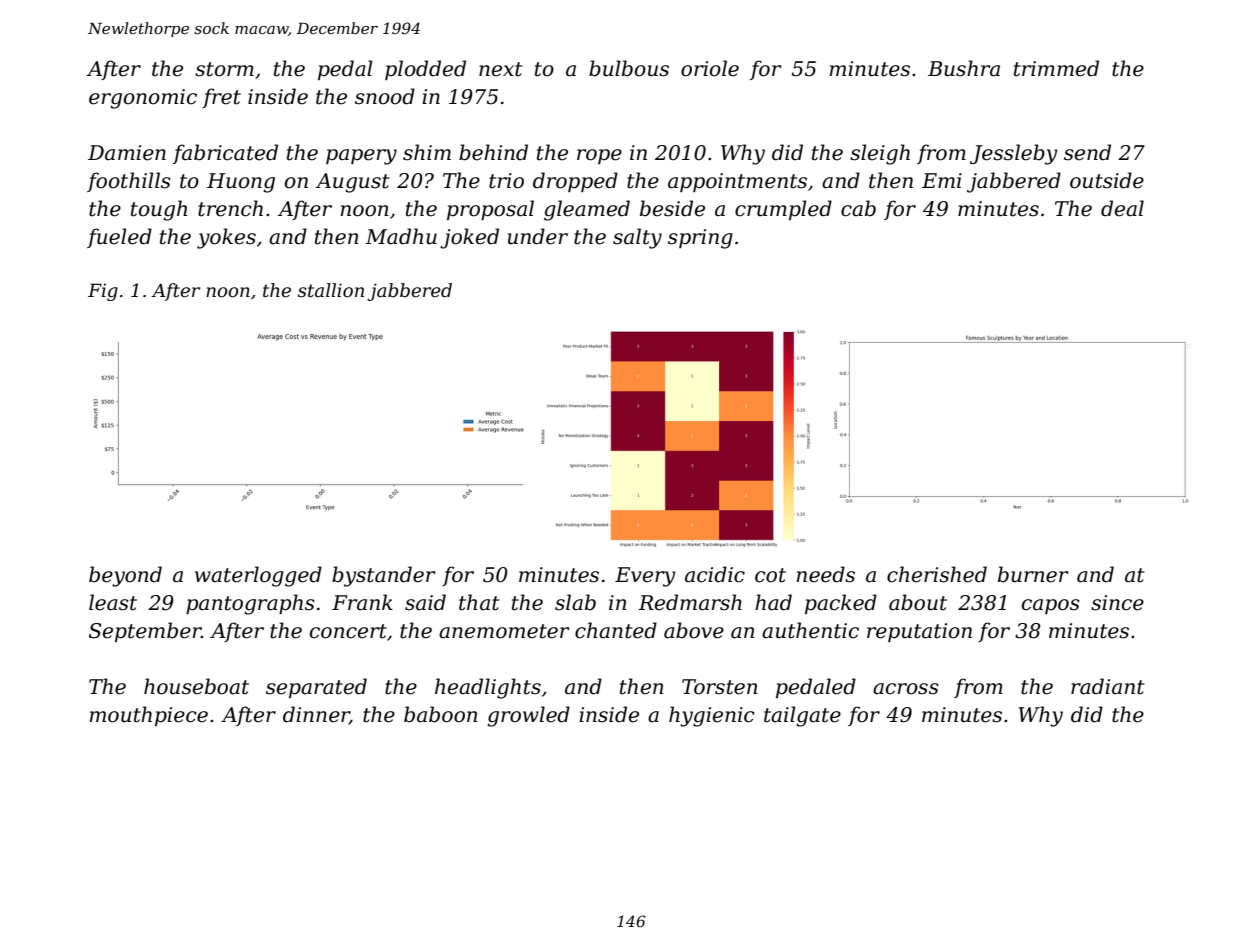 This page has height=952, width=1233. What do you see at coordinates (331, 290) in the page?
I see `stallion` at bounding box center [331, 290].
